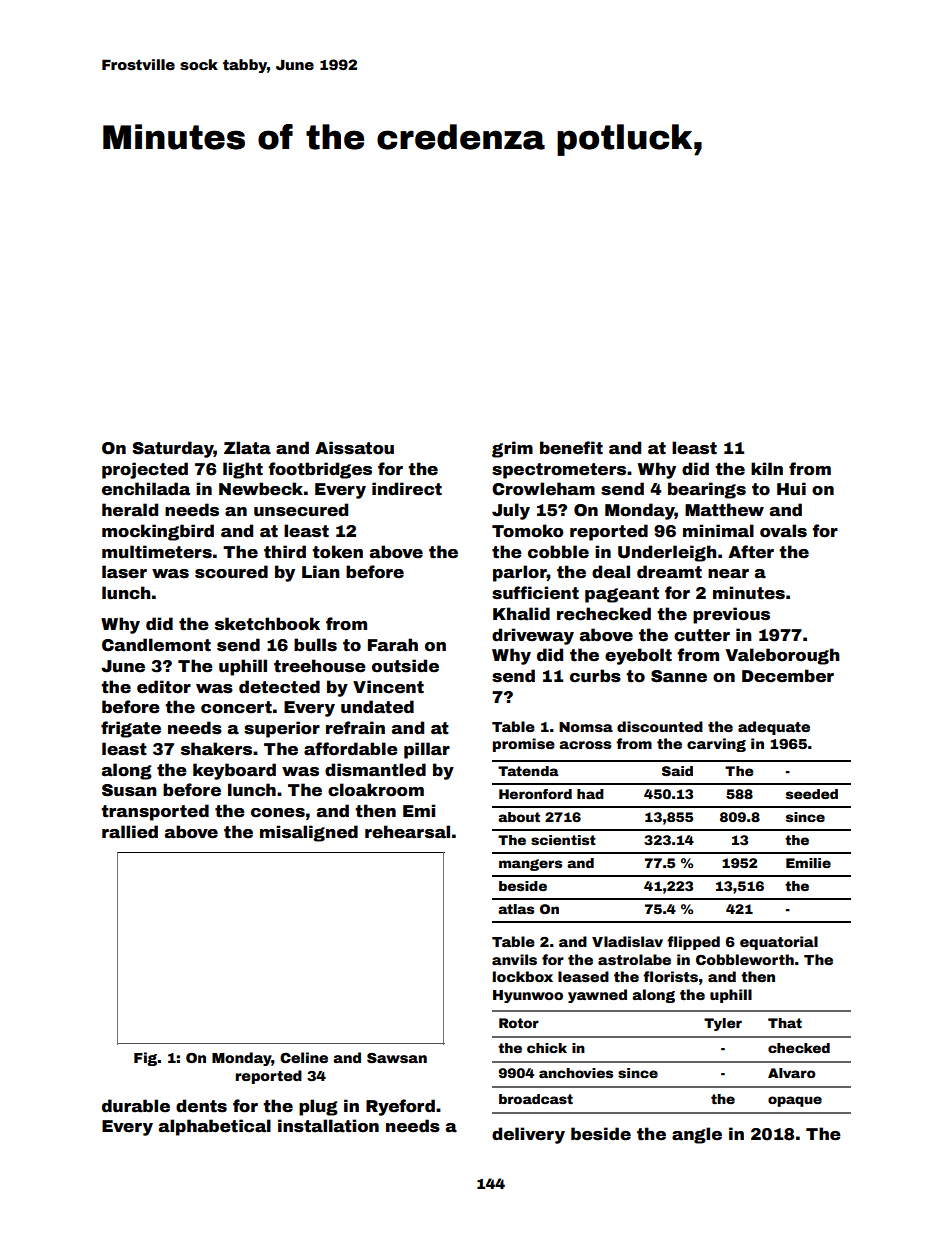  Describe the element at coordinates (407, 832) in the screenshot. I see `rehearsal` at that location.
